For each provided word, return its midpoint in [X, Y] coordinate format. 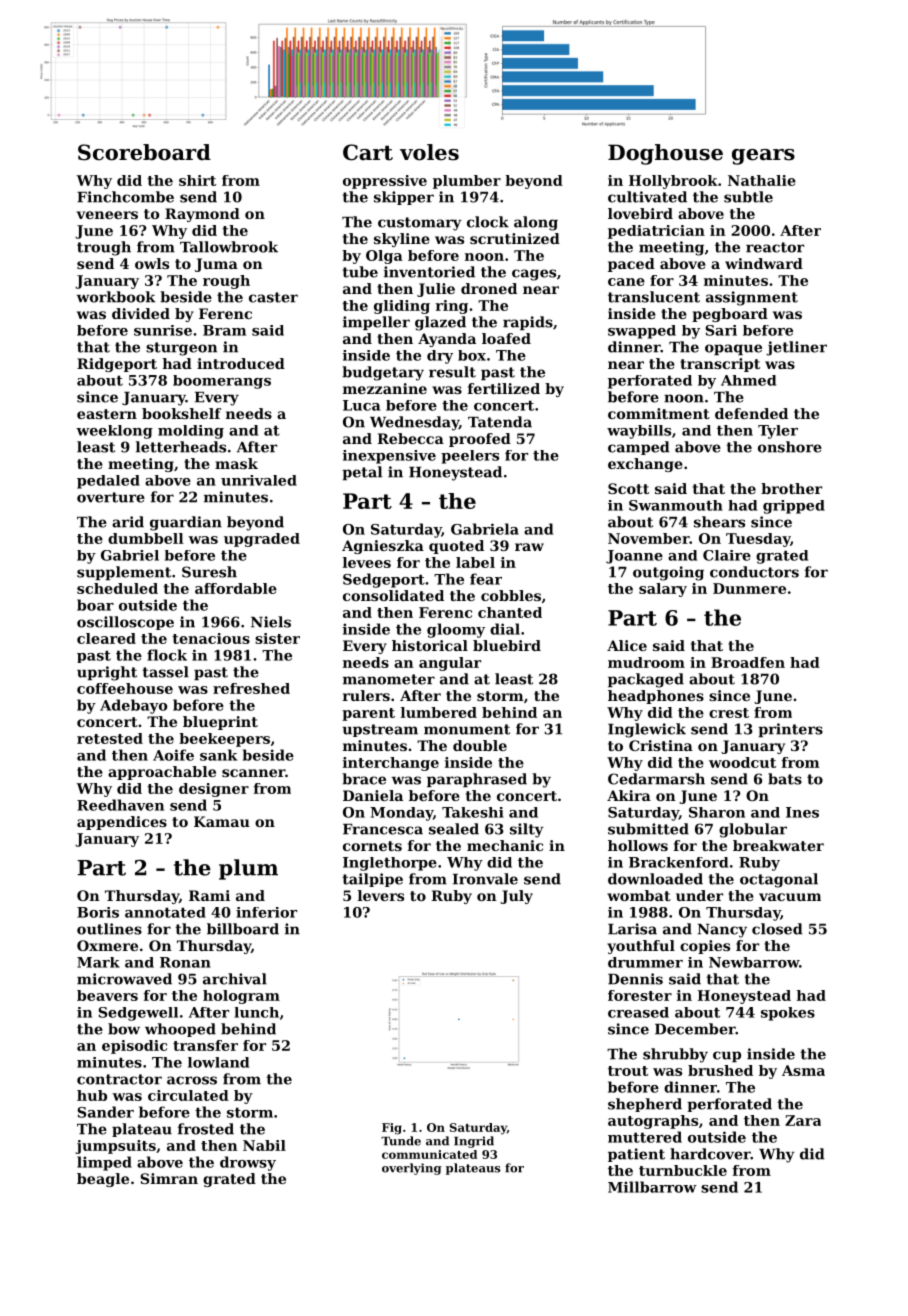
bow [124, 1029]
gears [763, 157]
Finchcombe [125, 197]
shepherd [645, 1105]
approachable [162, 773]
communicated [429, 1154]
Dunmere [749, 588]
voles [429, 152]
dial [505, 629]
